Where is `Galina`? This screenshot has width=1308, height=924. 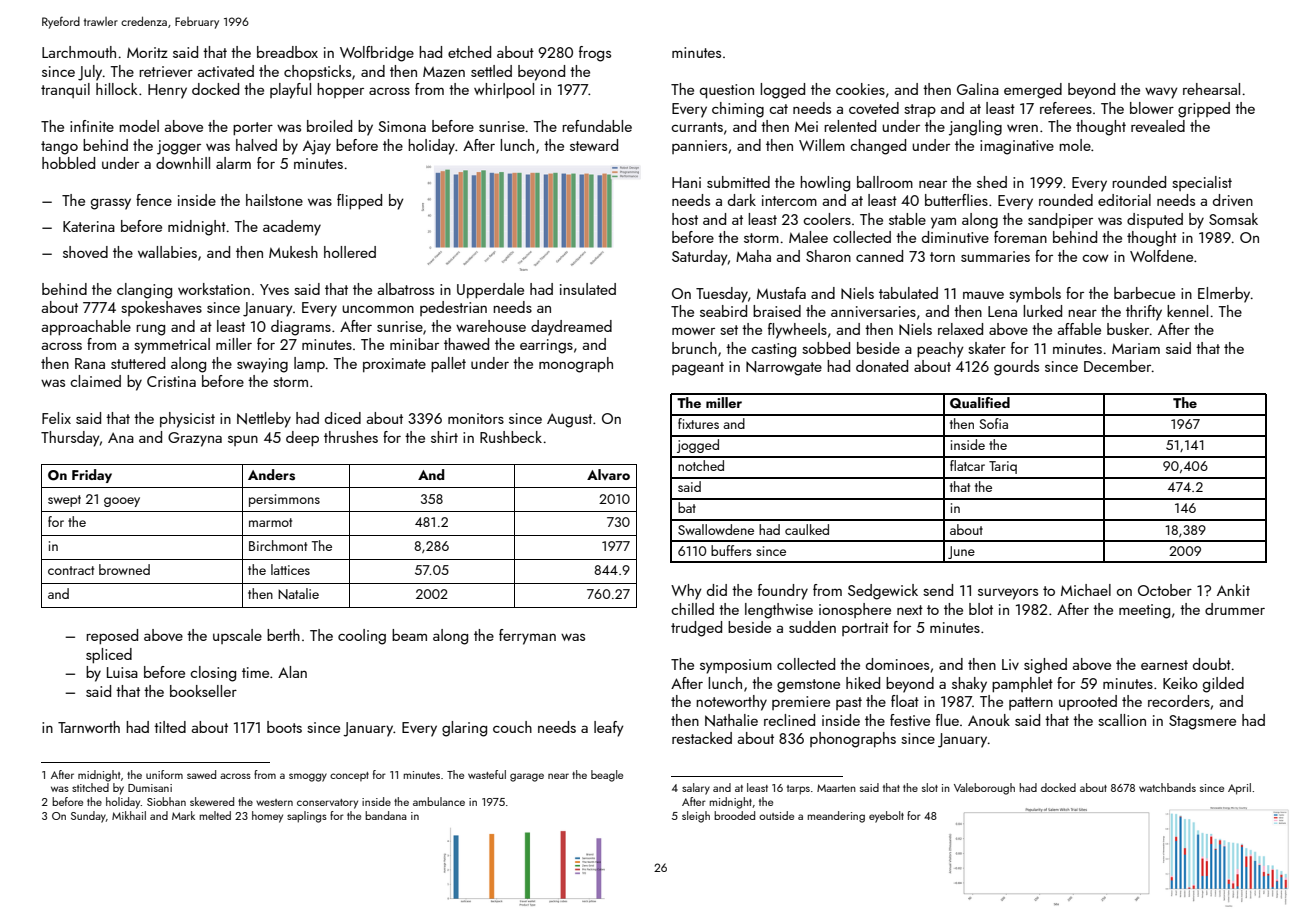 Galina is located at coordinates (978, 89).
